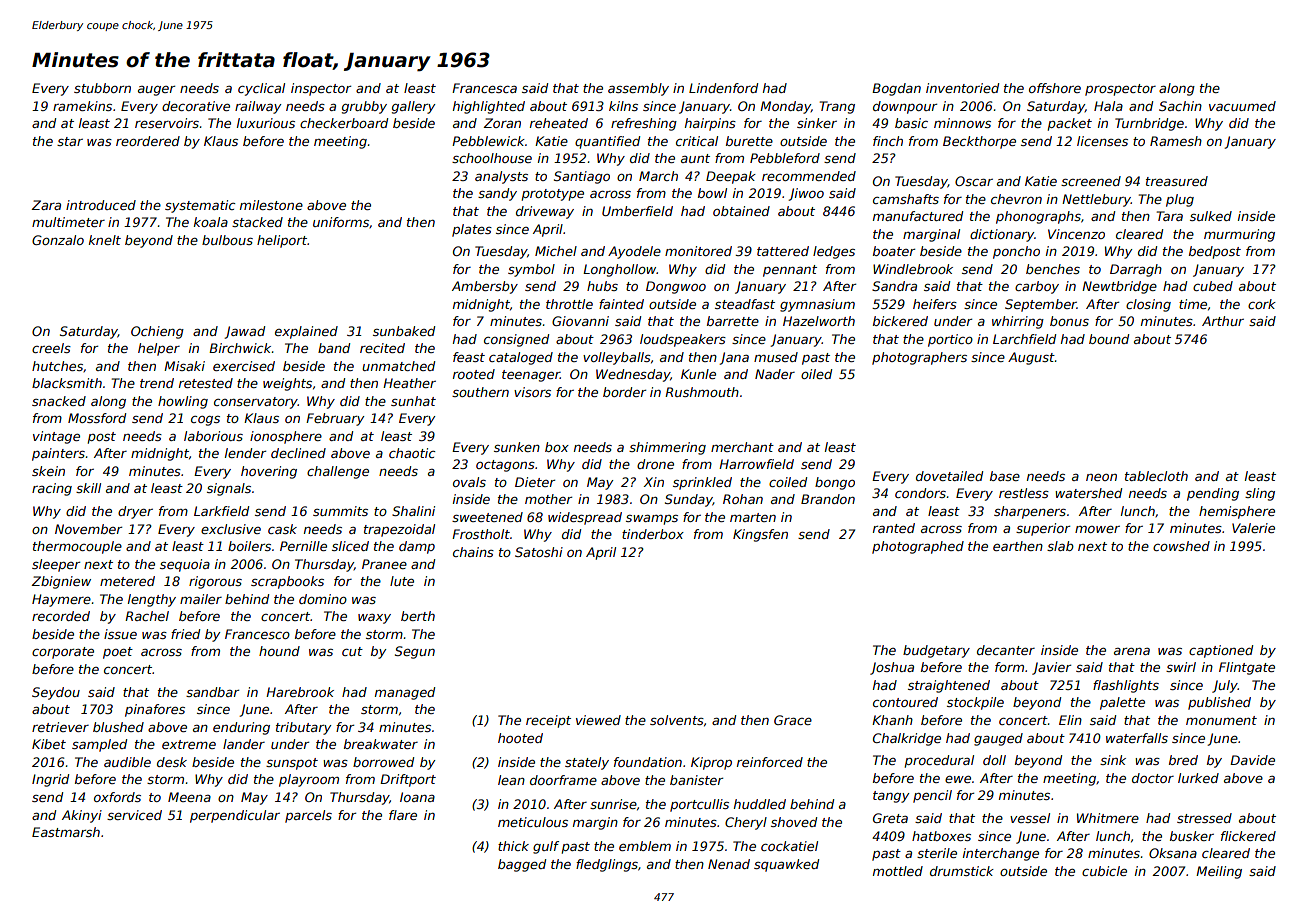 This screenshot has height=924, width=1308. I want to click on knelt, so click(105, 240).
